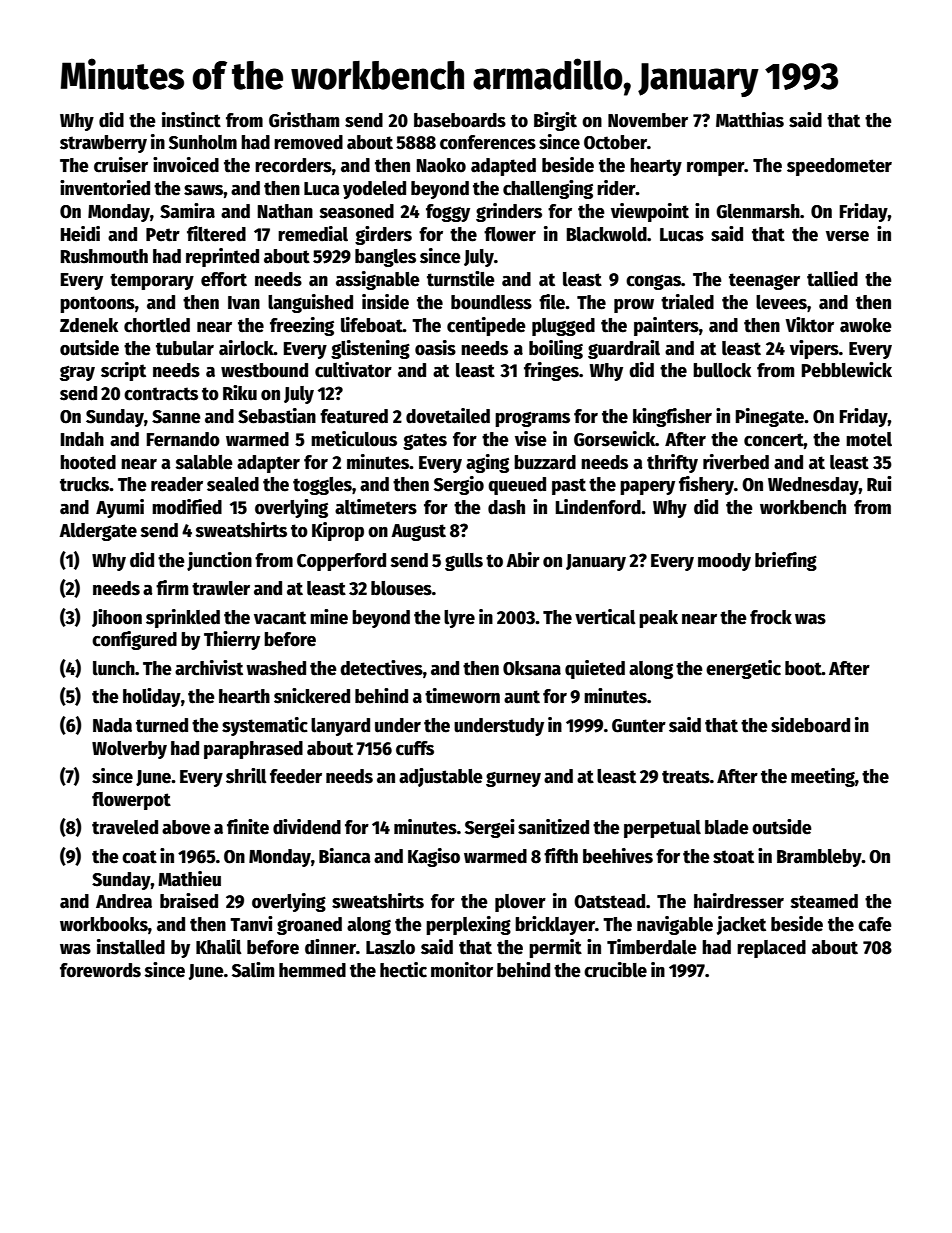 This image has height=1233, width=952. I want to click on airlock, so click(246, 348).
